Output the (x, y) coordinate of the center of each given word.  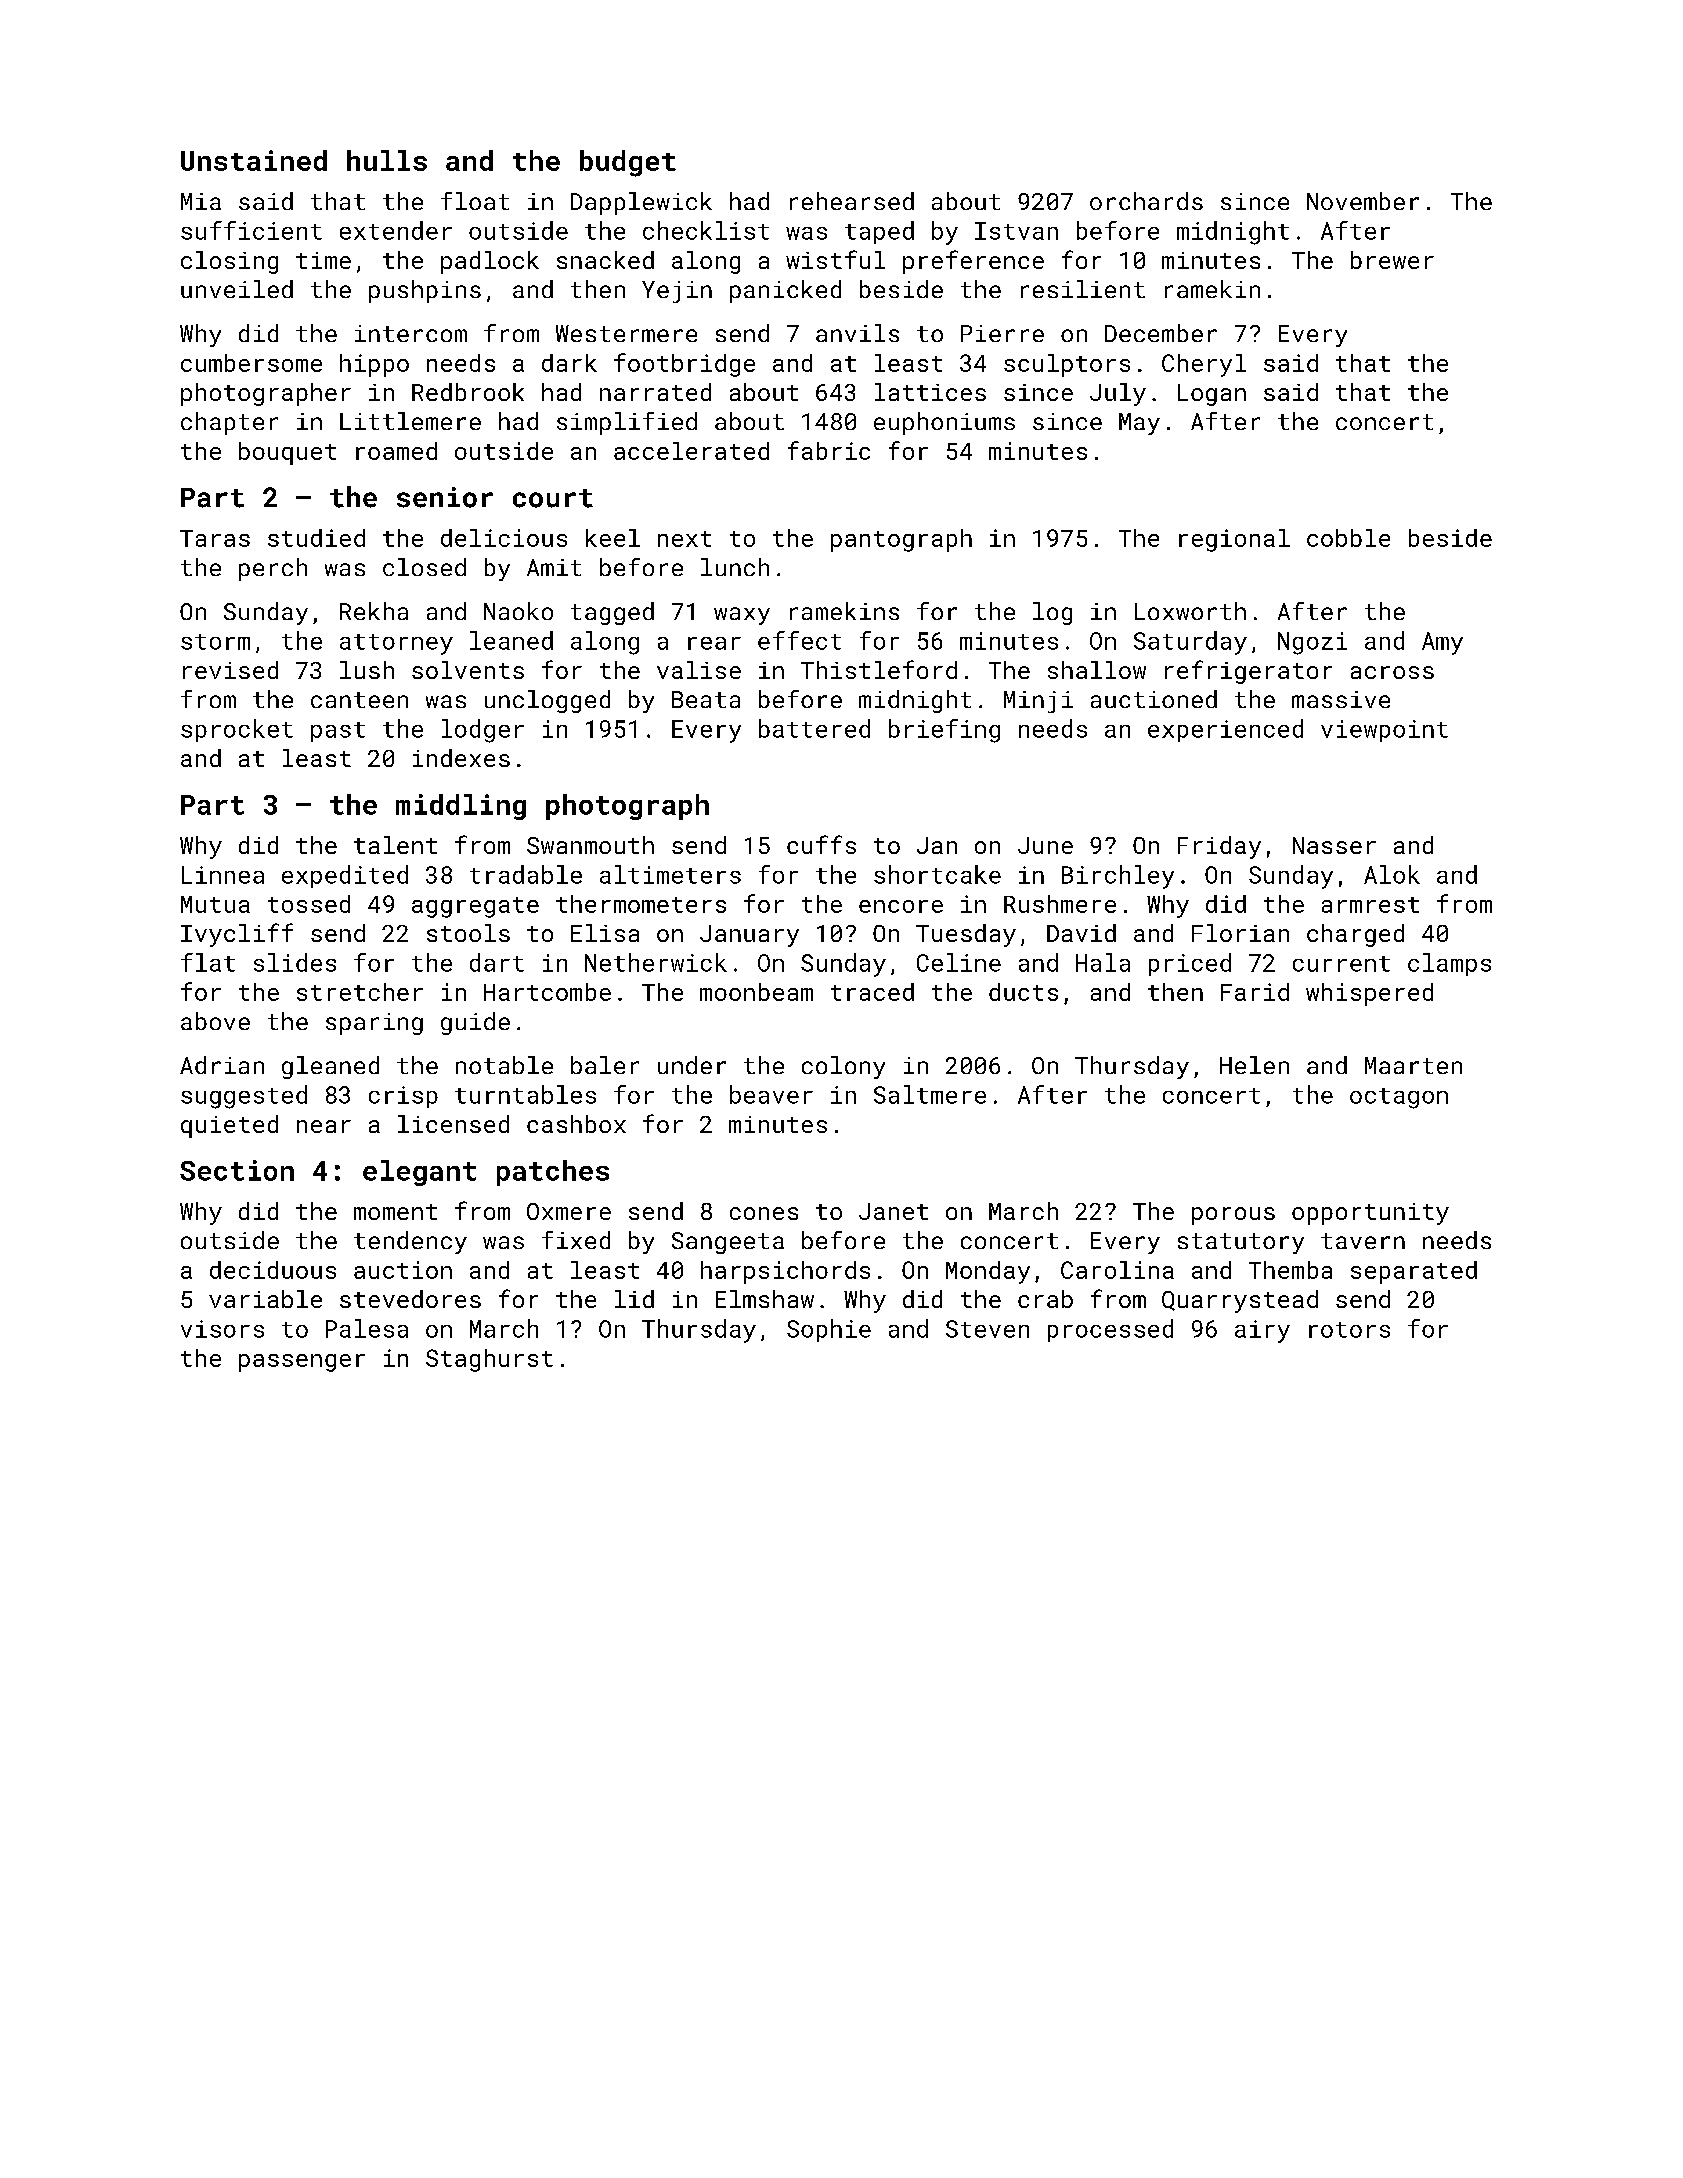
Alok (1392, 874)
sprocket (237, 730)
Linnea (223, 875)
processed (1110, 1330)
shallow (1097, 670)
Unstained (254, 160)
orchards (1146, 201)
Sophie (829, 1330)
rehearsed (852, 201)
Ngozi (1312, 643)
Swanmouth (590, 845)
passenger (302, 1363)
